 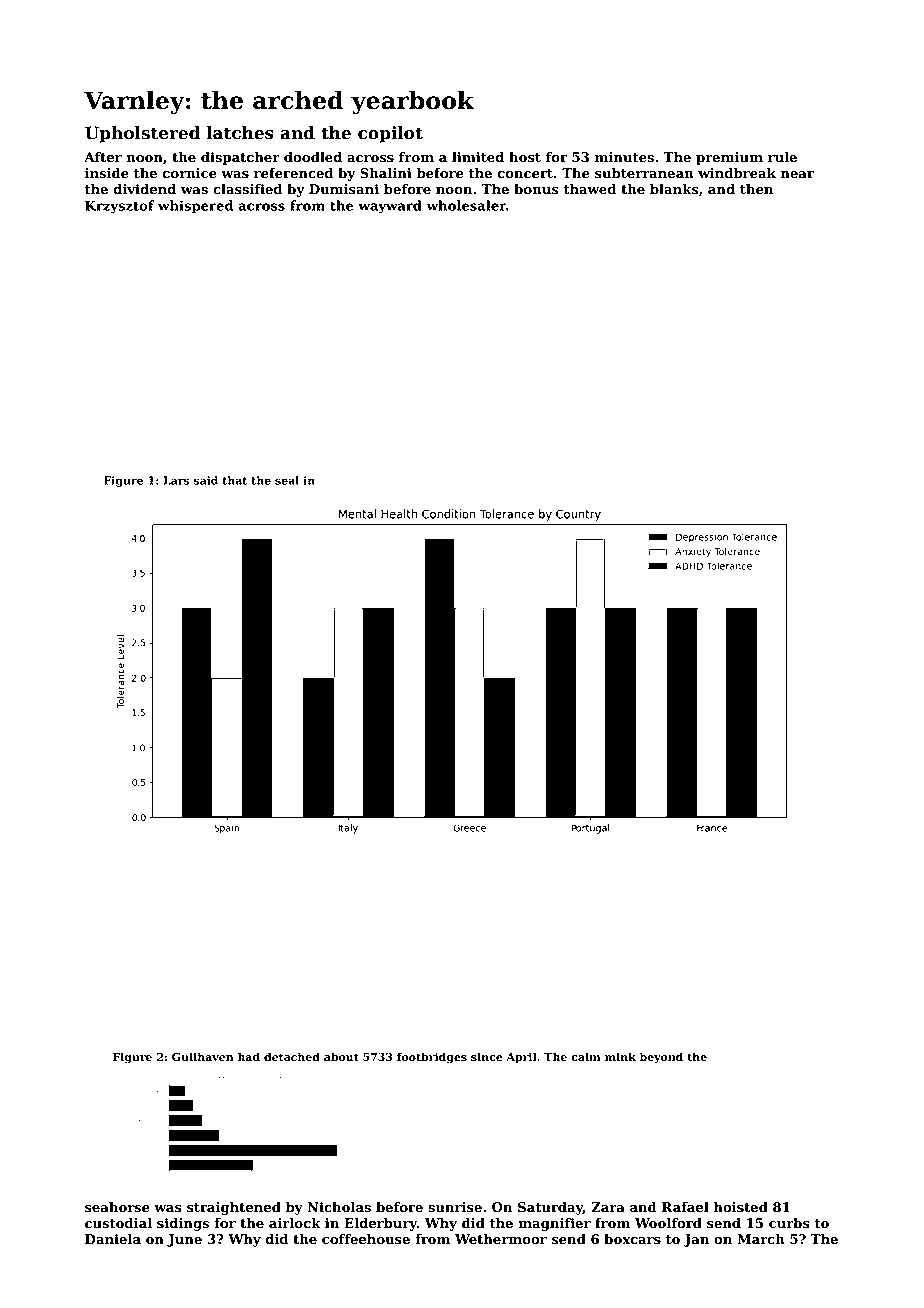 I want to click on blanks, so click(x=674, y=189).
